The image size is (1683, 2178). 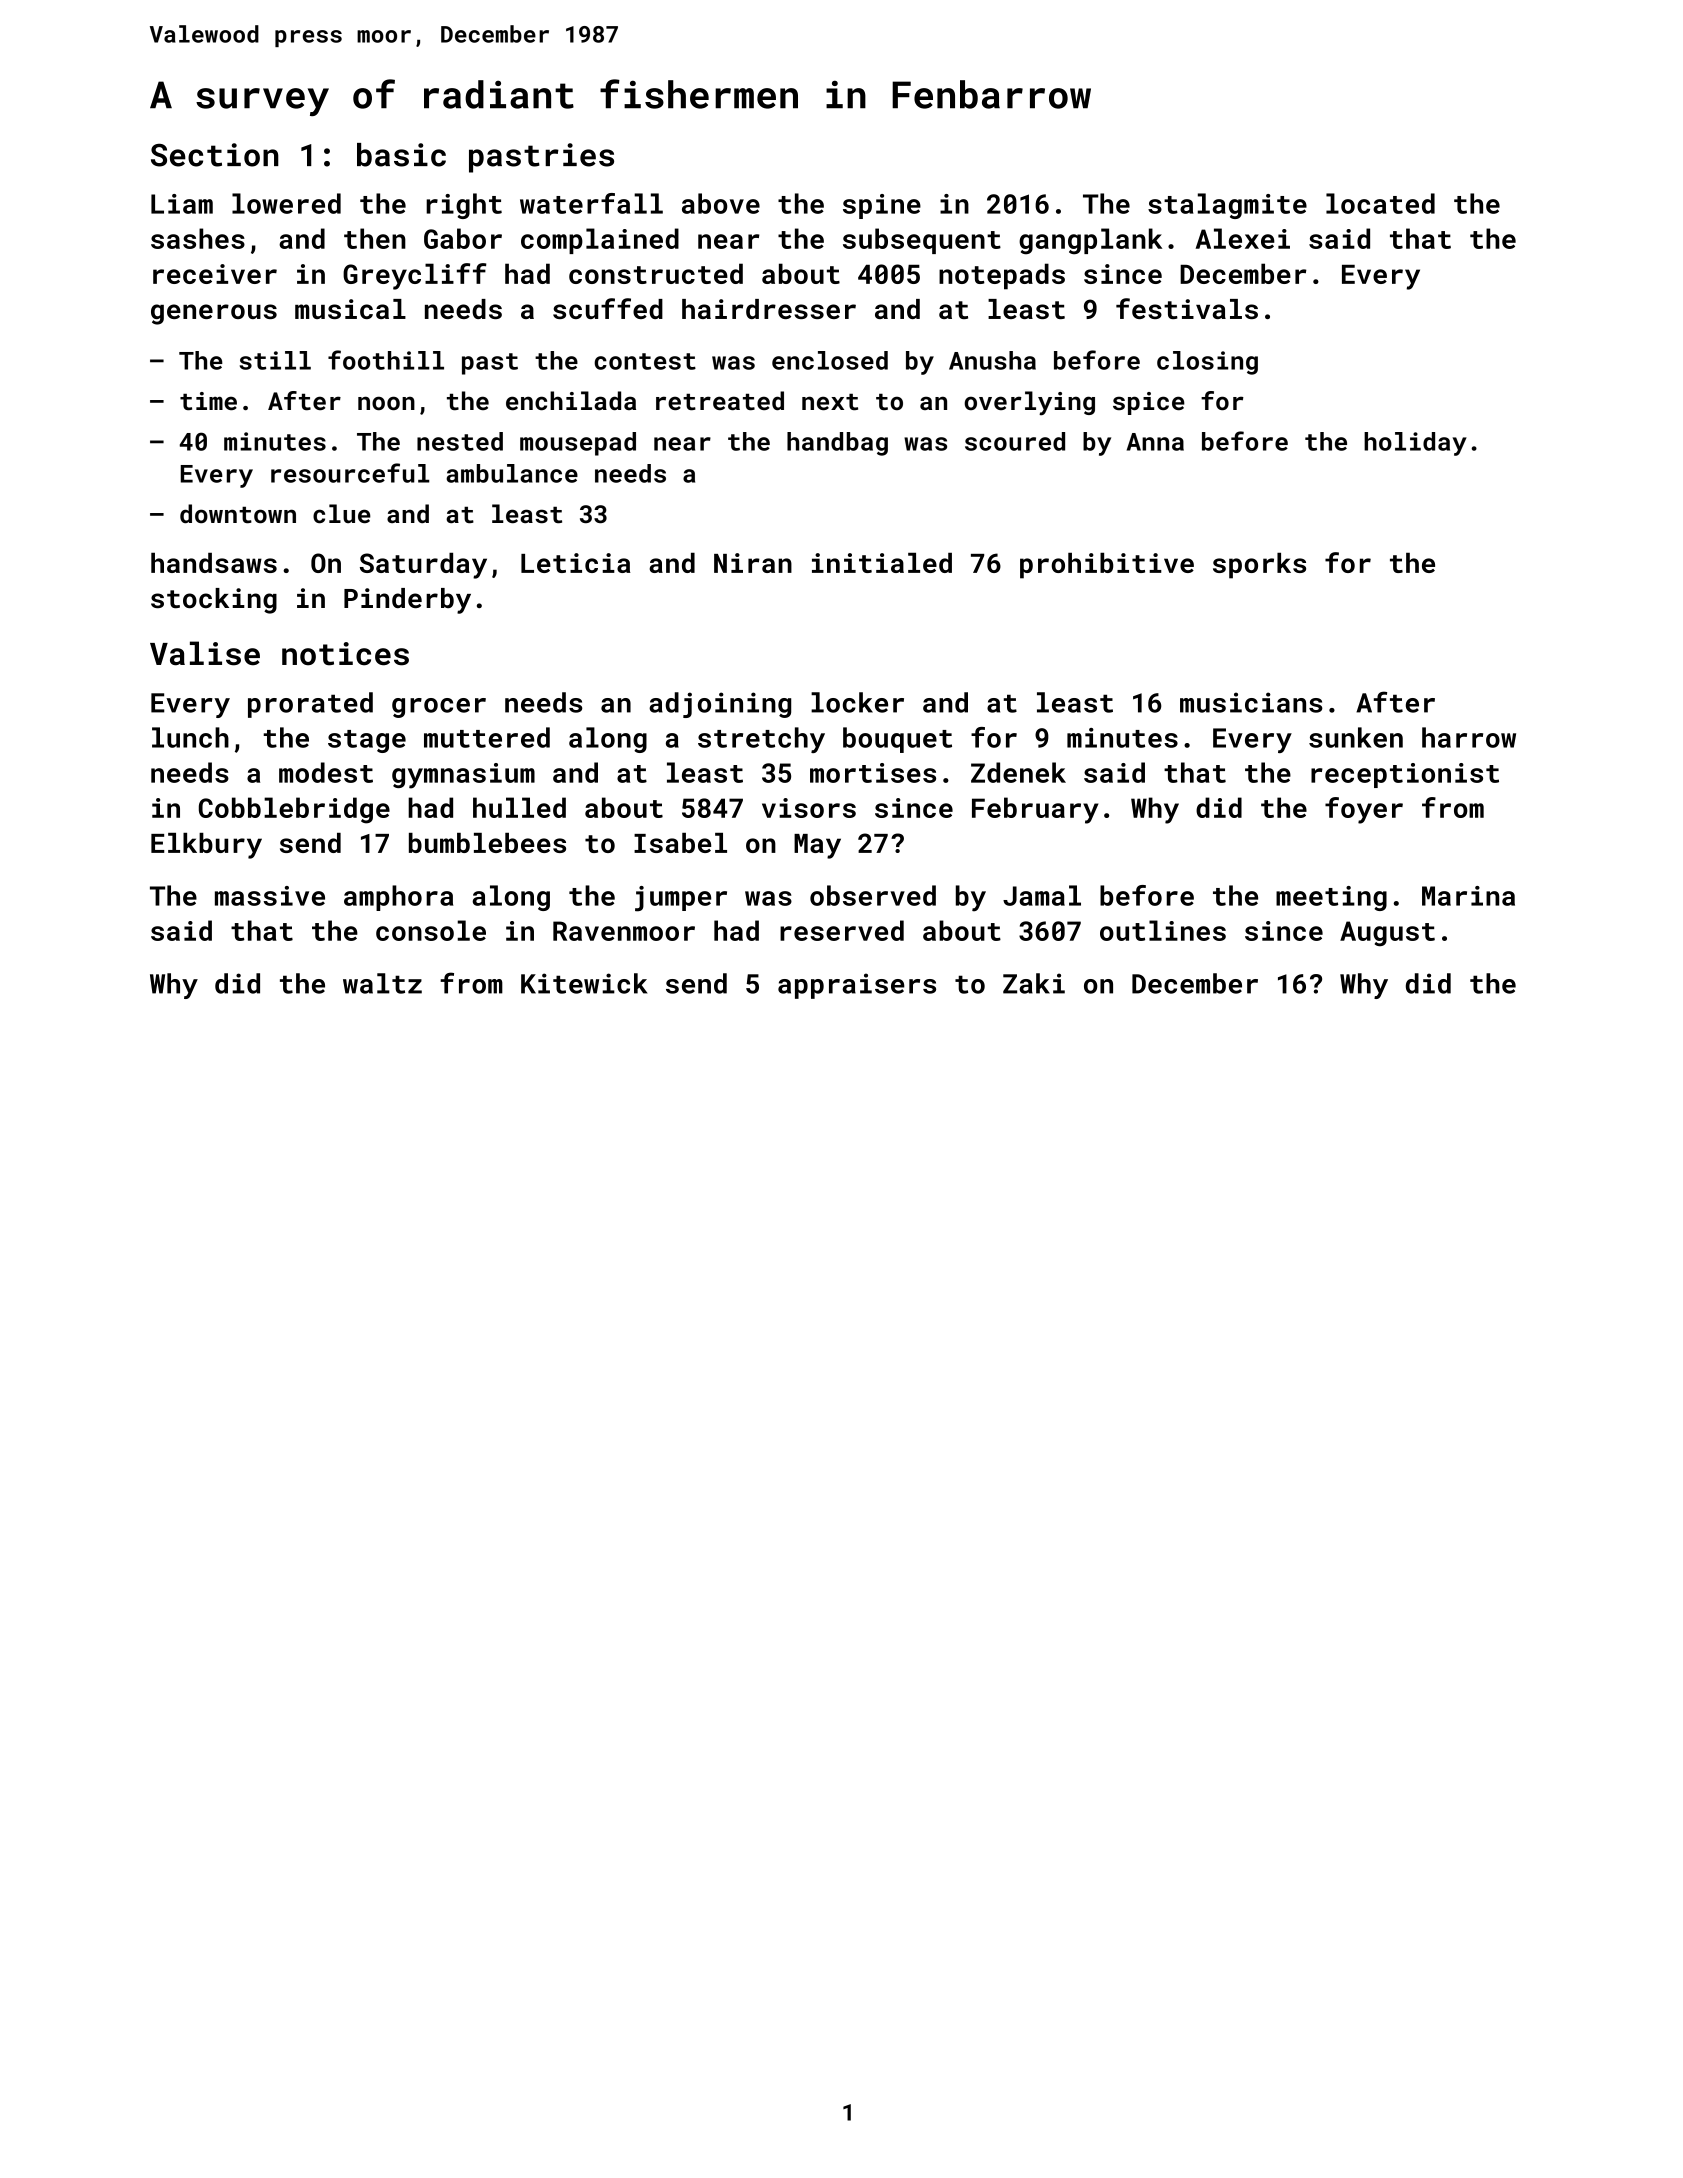 What do you see at coordinates (215, 155) in the page?
I see `Section` at bounding box center [215, 155].
